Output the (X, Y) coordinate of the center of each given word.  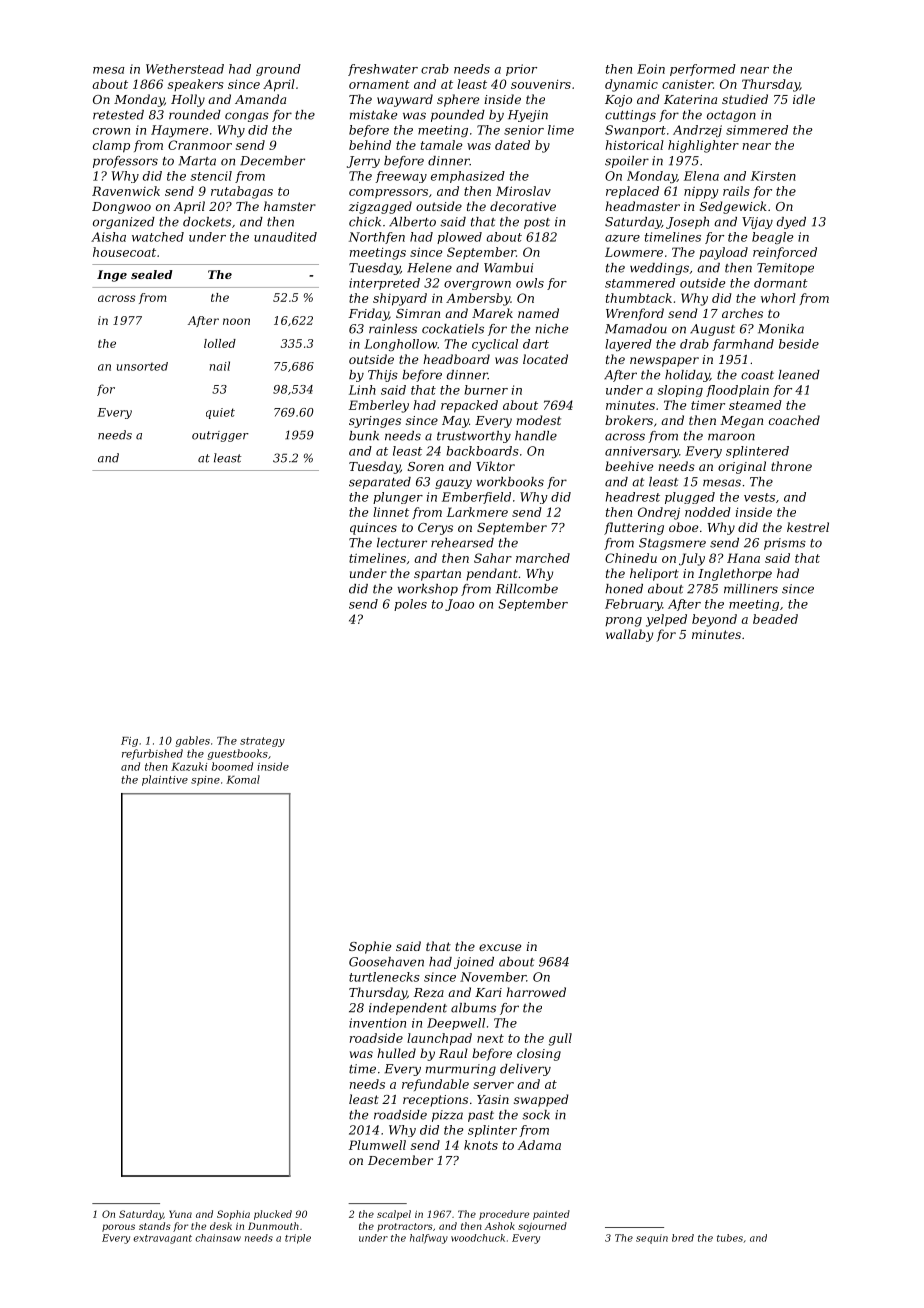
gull (560, 1039)
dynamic (631, 85)
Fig (129, 742)
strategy (262, 742)
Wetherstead (185, 69)
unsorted (142, 366)
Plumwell (377, 1145)
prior (521, 70)
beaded (775, 619)
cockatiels (453, 329)
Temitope (785, 269)
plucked (273, 1215)
